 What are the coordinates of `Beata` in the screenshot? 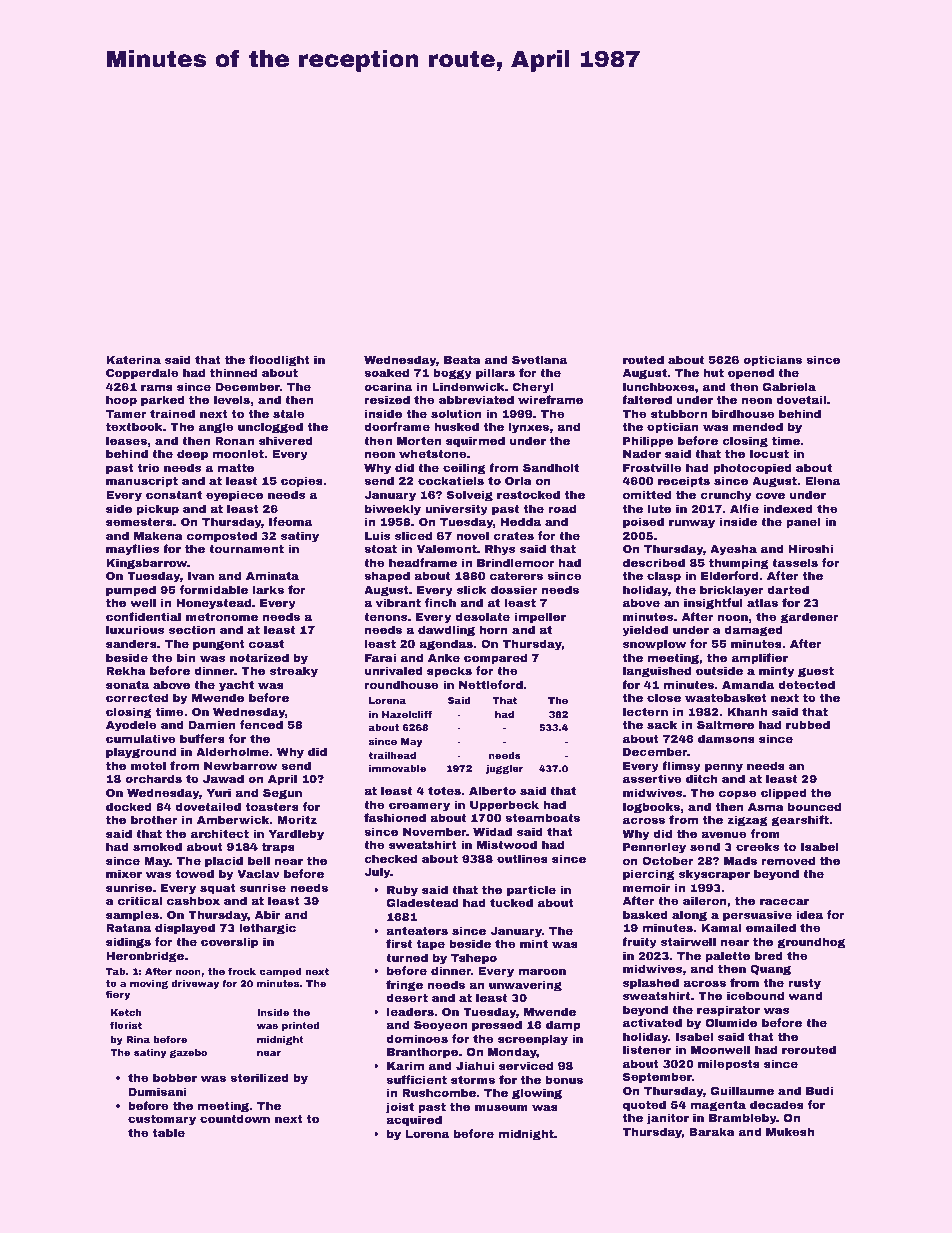 It's located at (462, 360).
